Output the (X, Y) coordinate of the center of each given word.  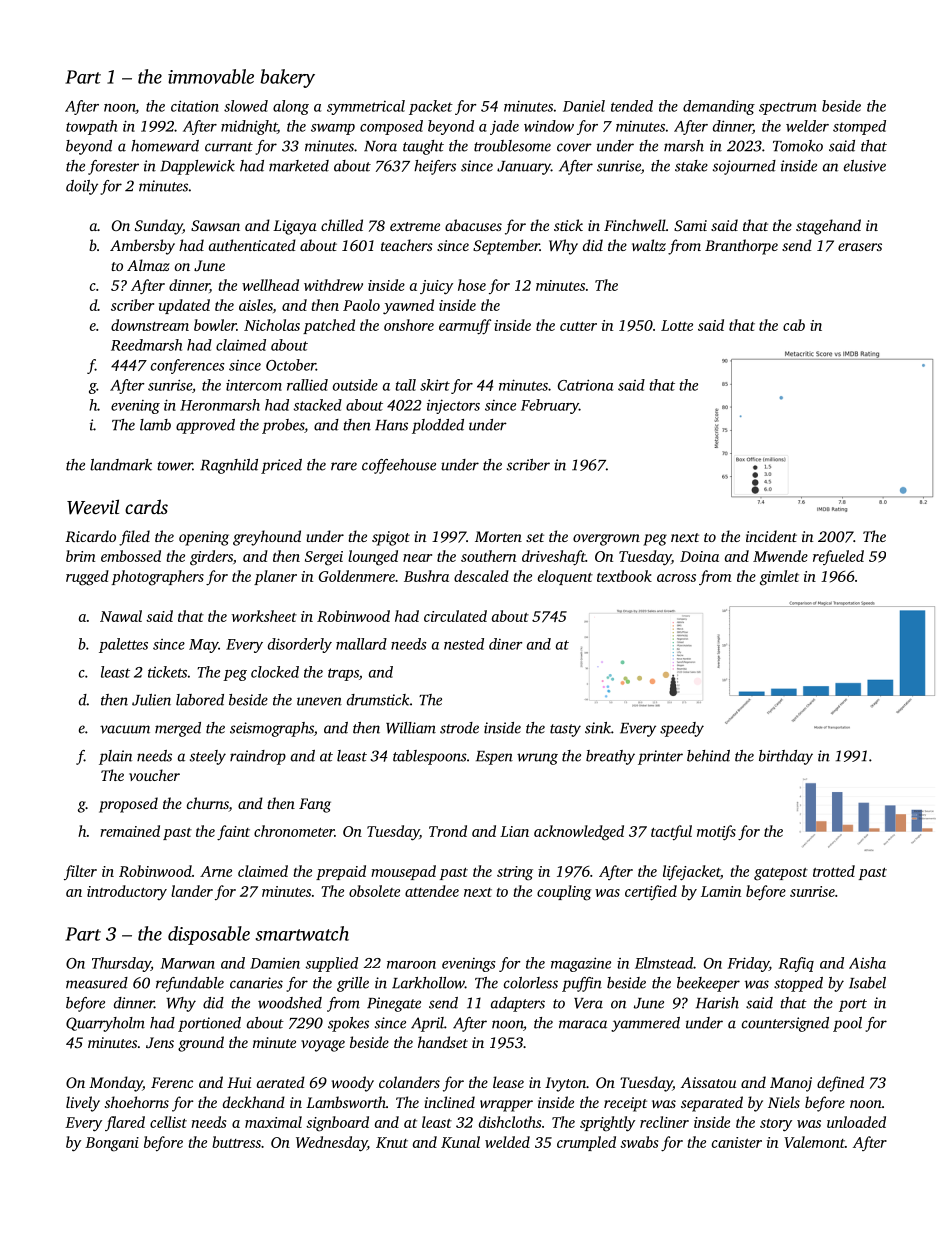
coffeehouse (399, 466)
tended (632, 106)
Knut (392, 1142)
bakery (287, 78)
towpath (91, 127)
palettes (123, 645)
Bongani (112, 1144)
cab (794, 325)
